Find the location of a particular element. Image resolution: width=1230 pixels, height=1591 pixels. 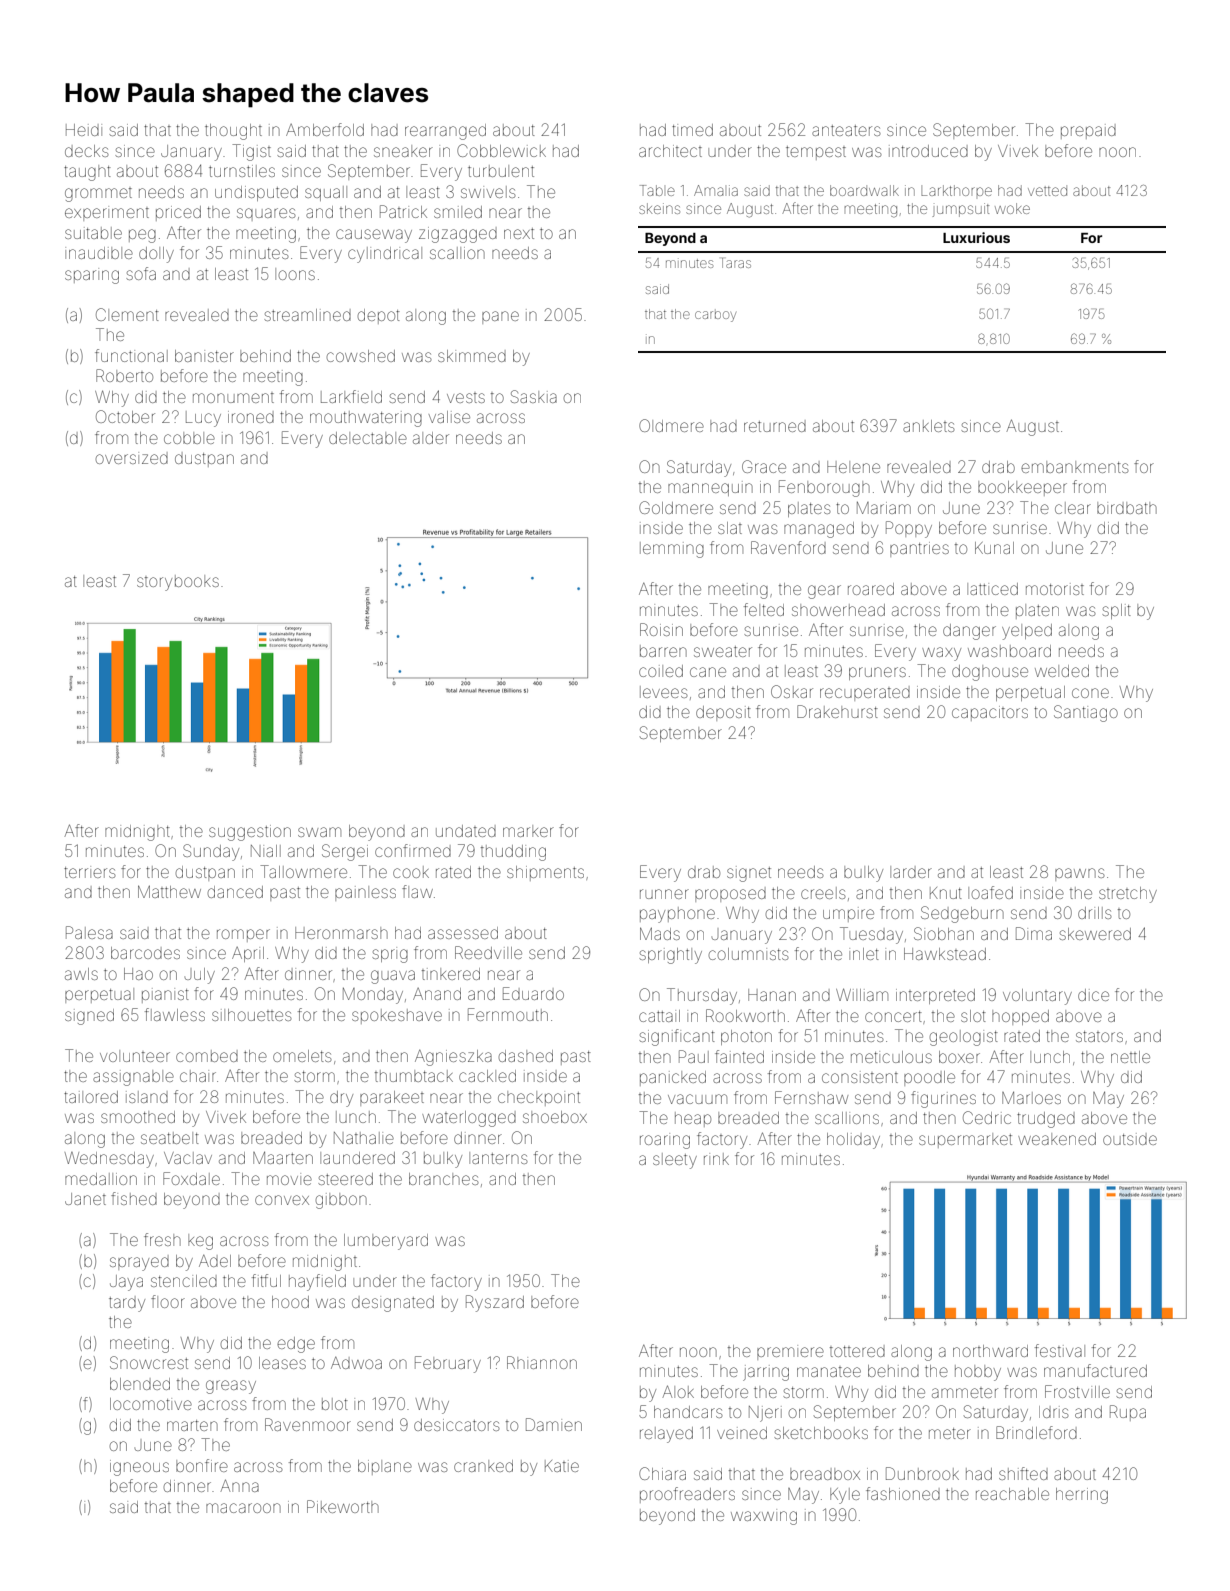

Sergei is located at coordinates (345, 852).
